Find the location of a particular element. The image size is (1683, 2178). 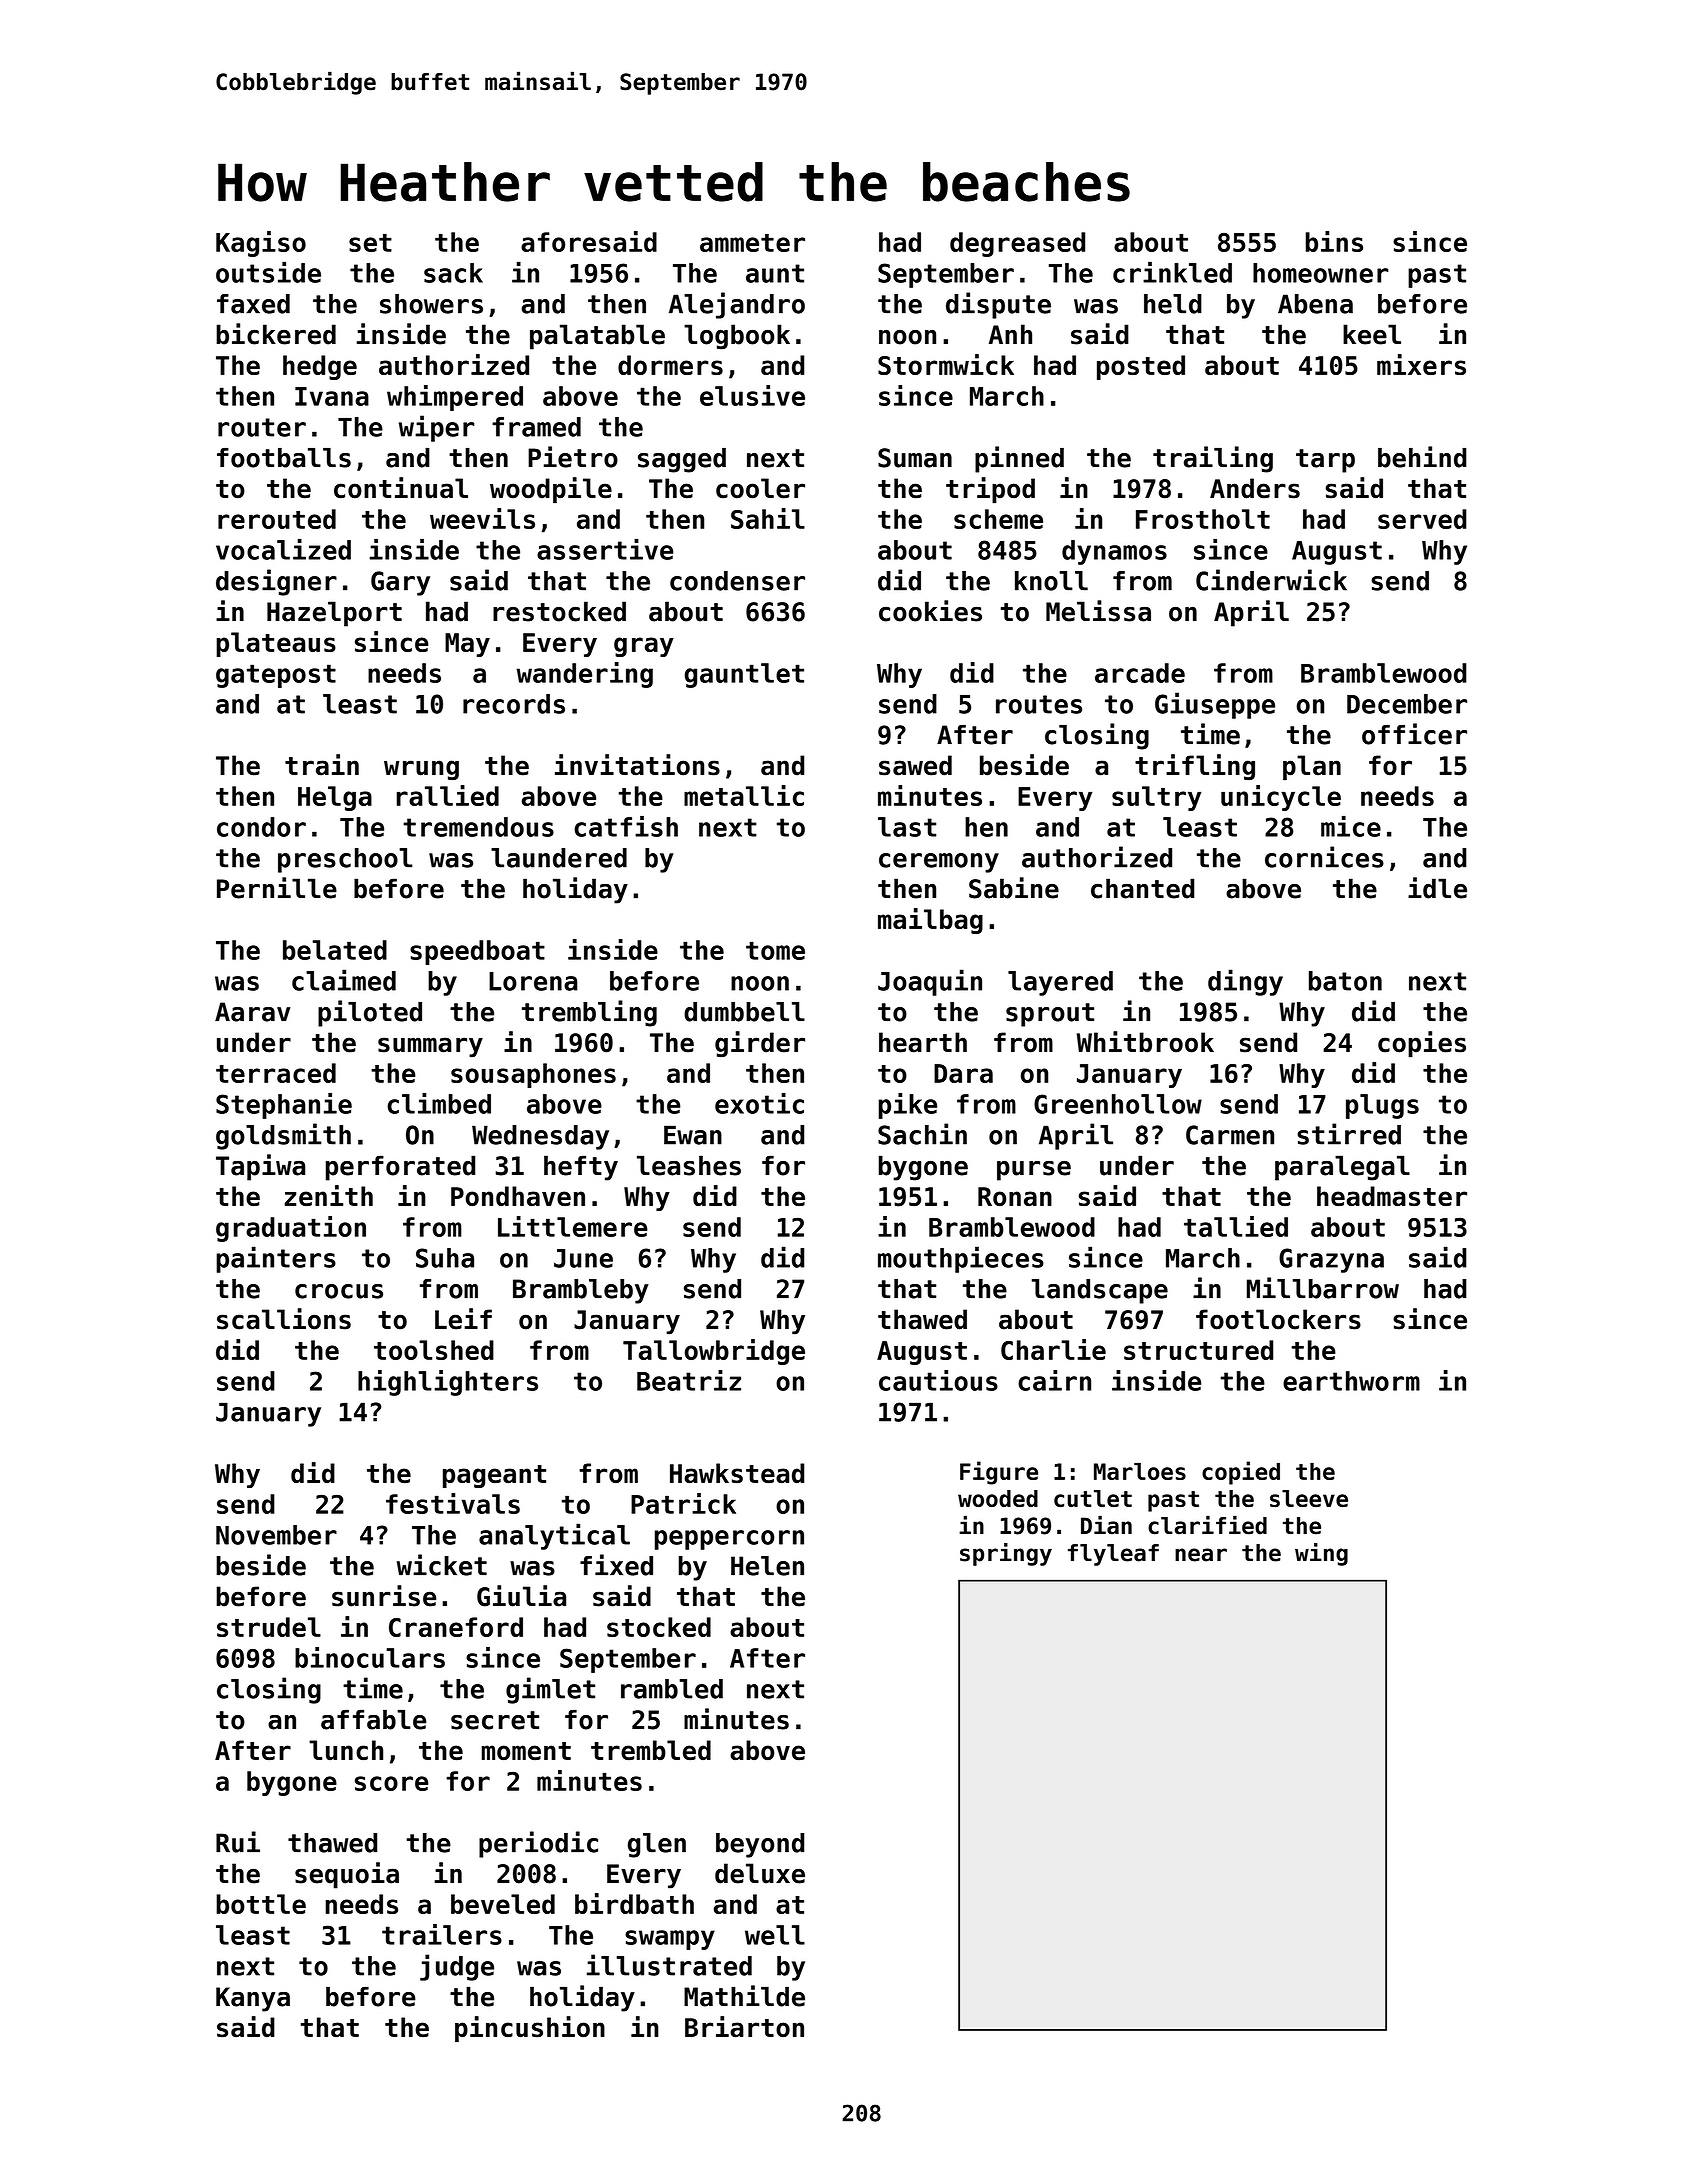

officer is located at coordinates (1414, 734).
